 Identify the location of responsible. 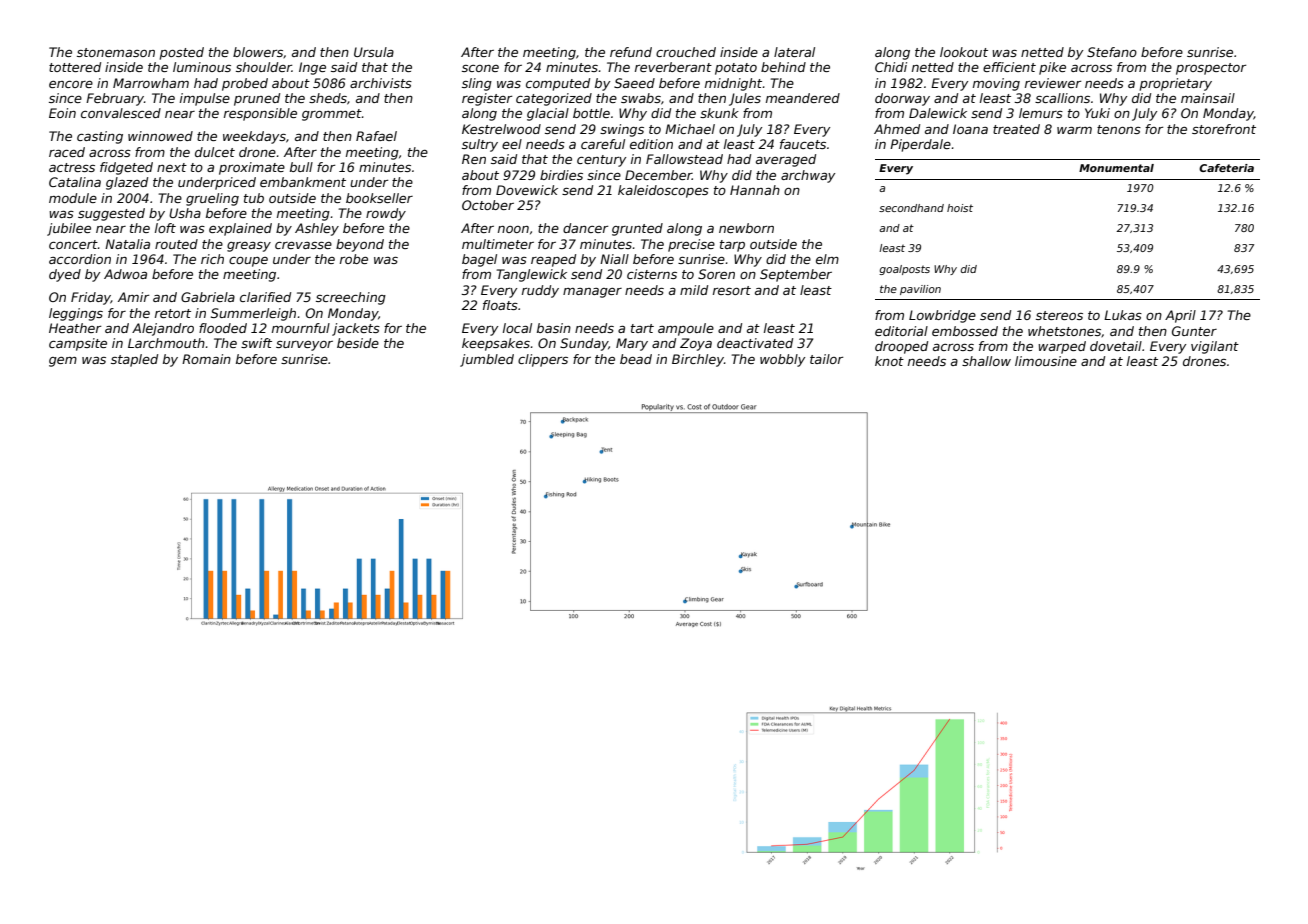
(260, 114).
